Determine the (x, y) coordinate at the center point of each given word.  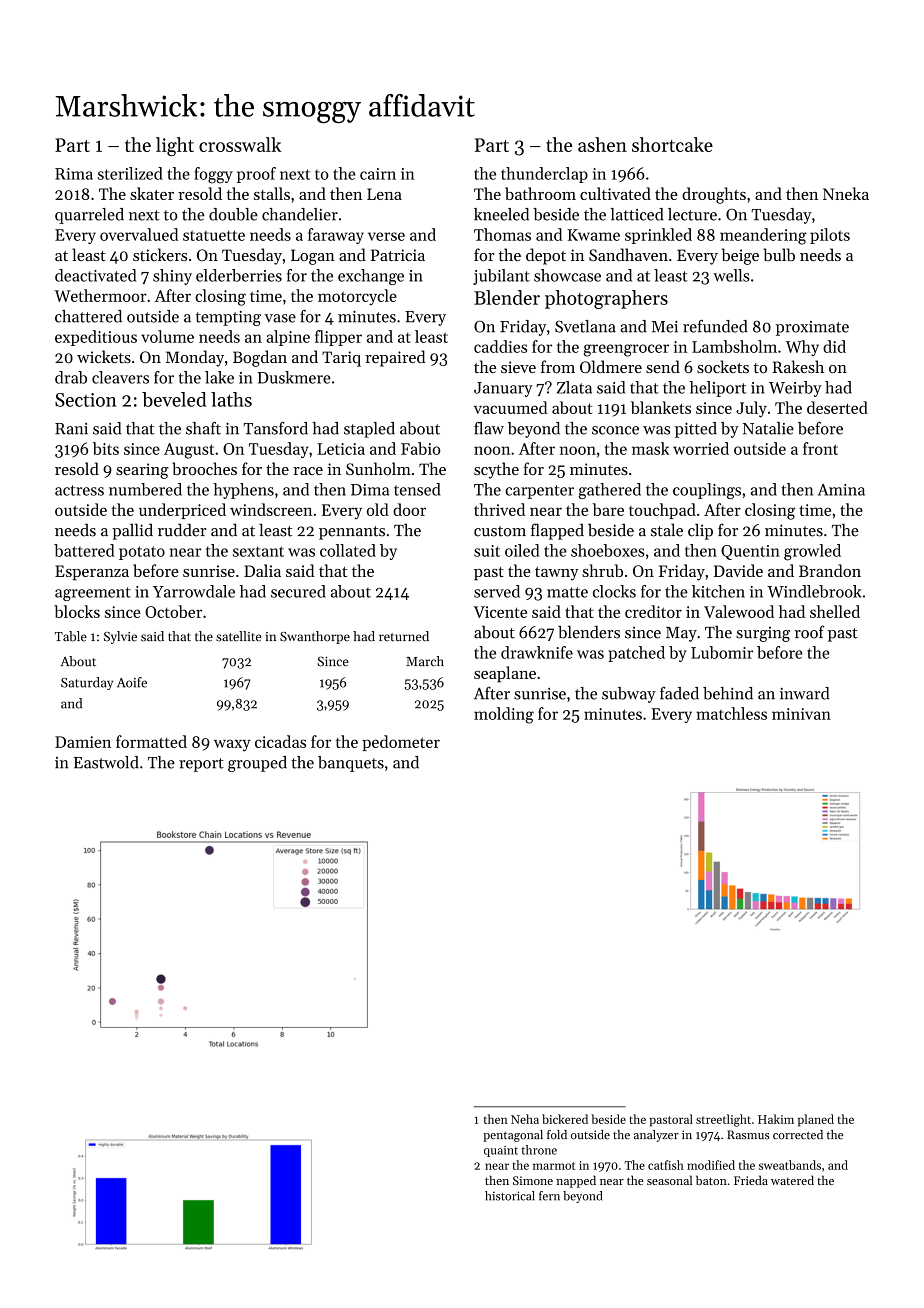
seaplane (505, 674)
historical (510, 1196)
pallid (132, 531)
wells (731, 275)
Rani (71, 429)
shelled (835, 611)
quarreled (89, 216)
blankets (661, 407)
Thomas (502, 234)
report (201, 765)
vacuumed (511, 407)
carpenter (539, 492)
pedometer (401, 743)
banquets (351, 764)
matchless (731, 713)
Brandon (830, 570)
